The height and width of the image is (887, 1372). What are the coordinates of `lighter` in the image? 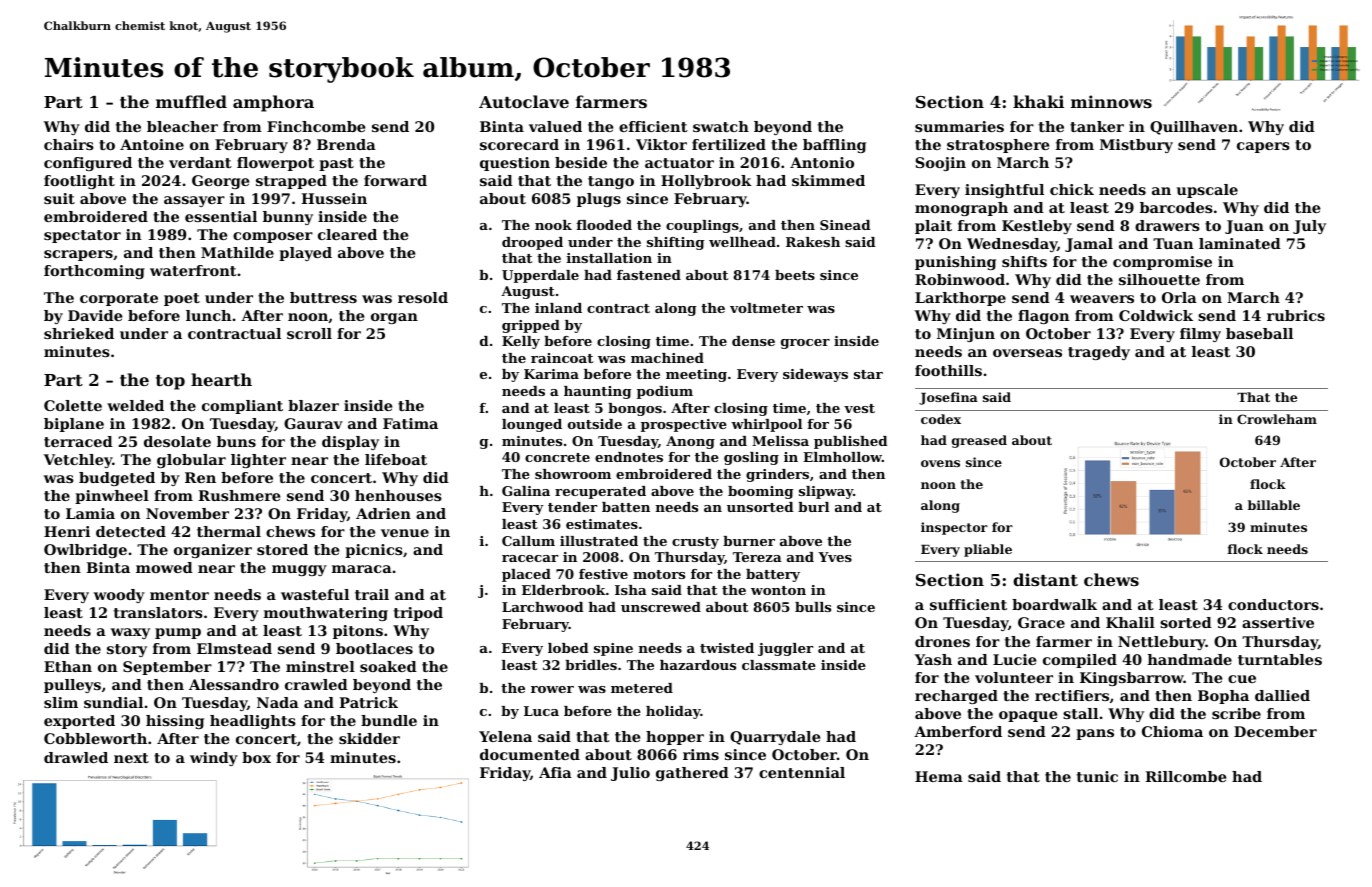 It's located at (258, 461).
